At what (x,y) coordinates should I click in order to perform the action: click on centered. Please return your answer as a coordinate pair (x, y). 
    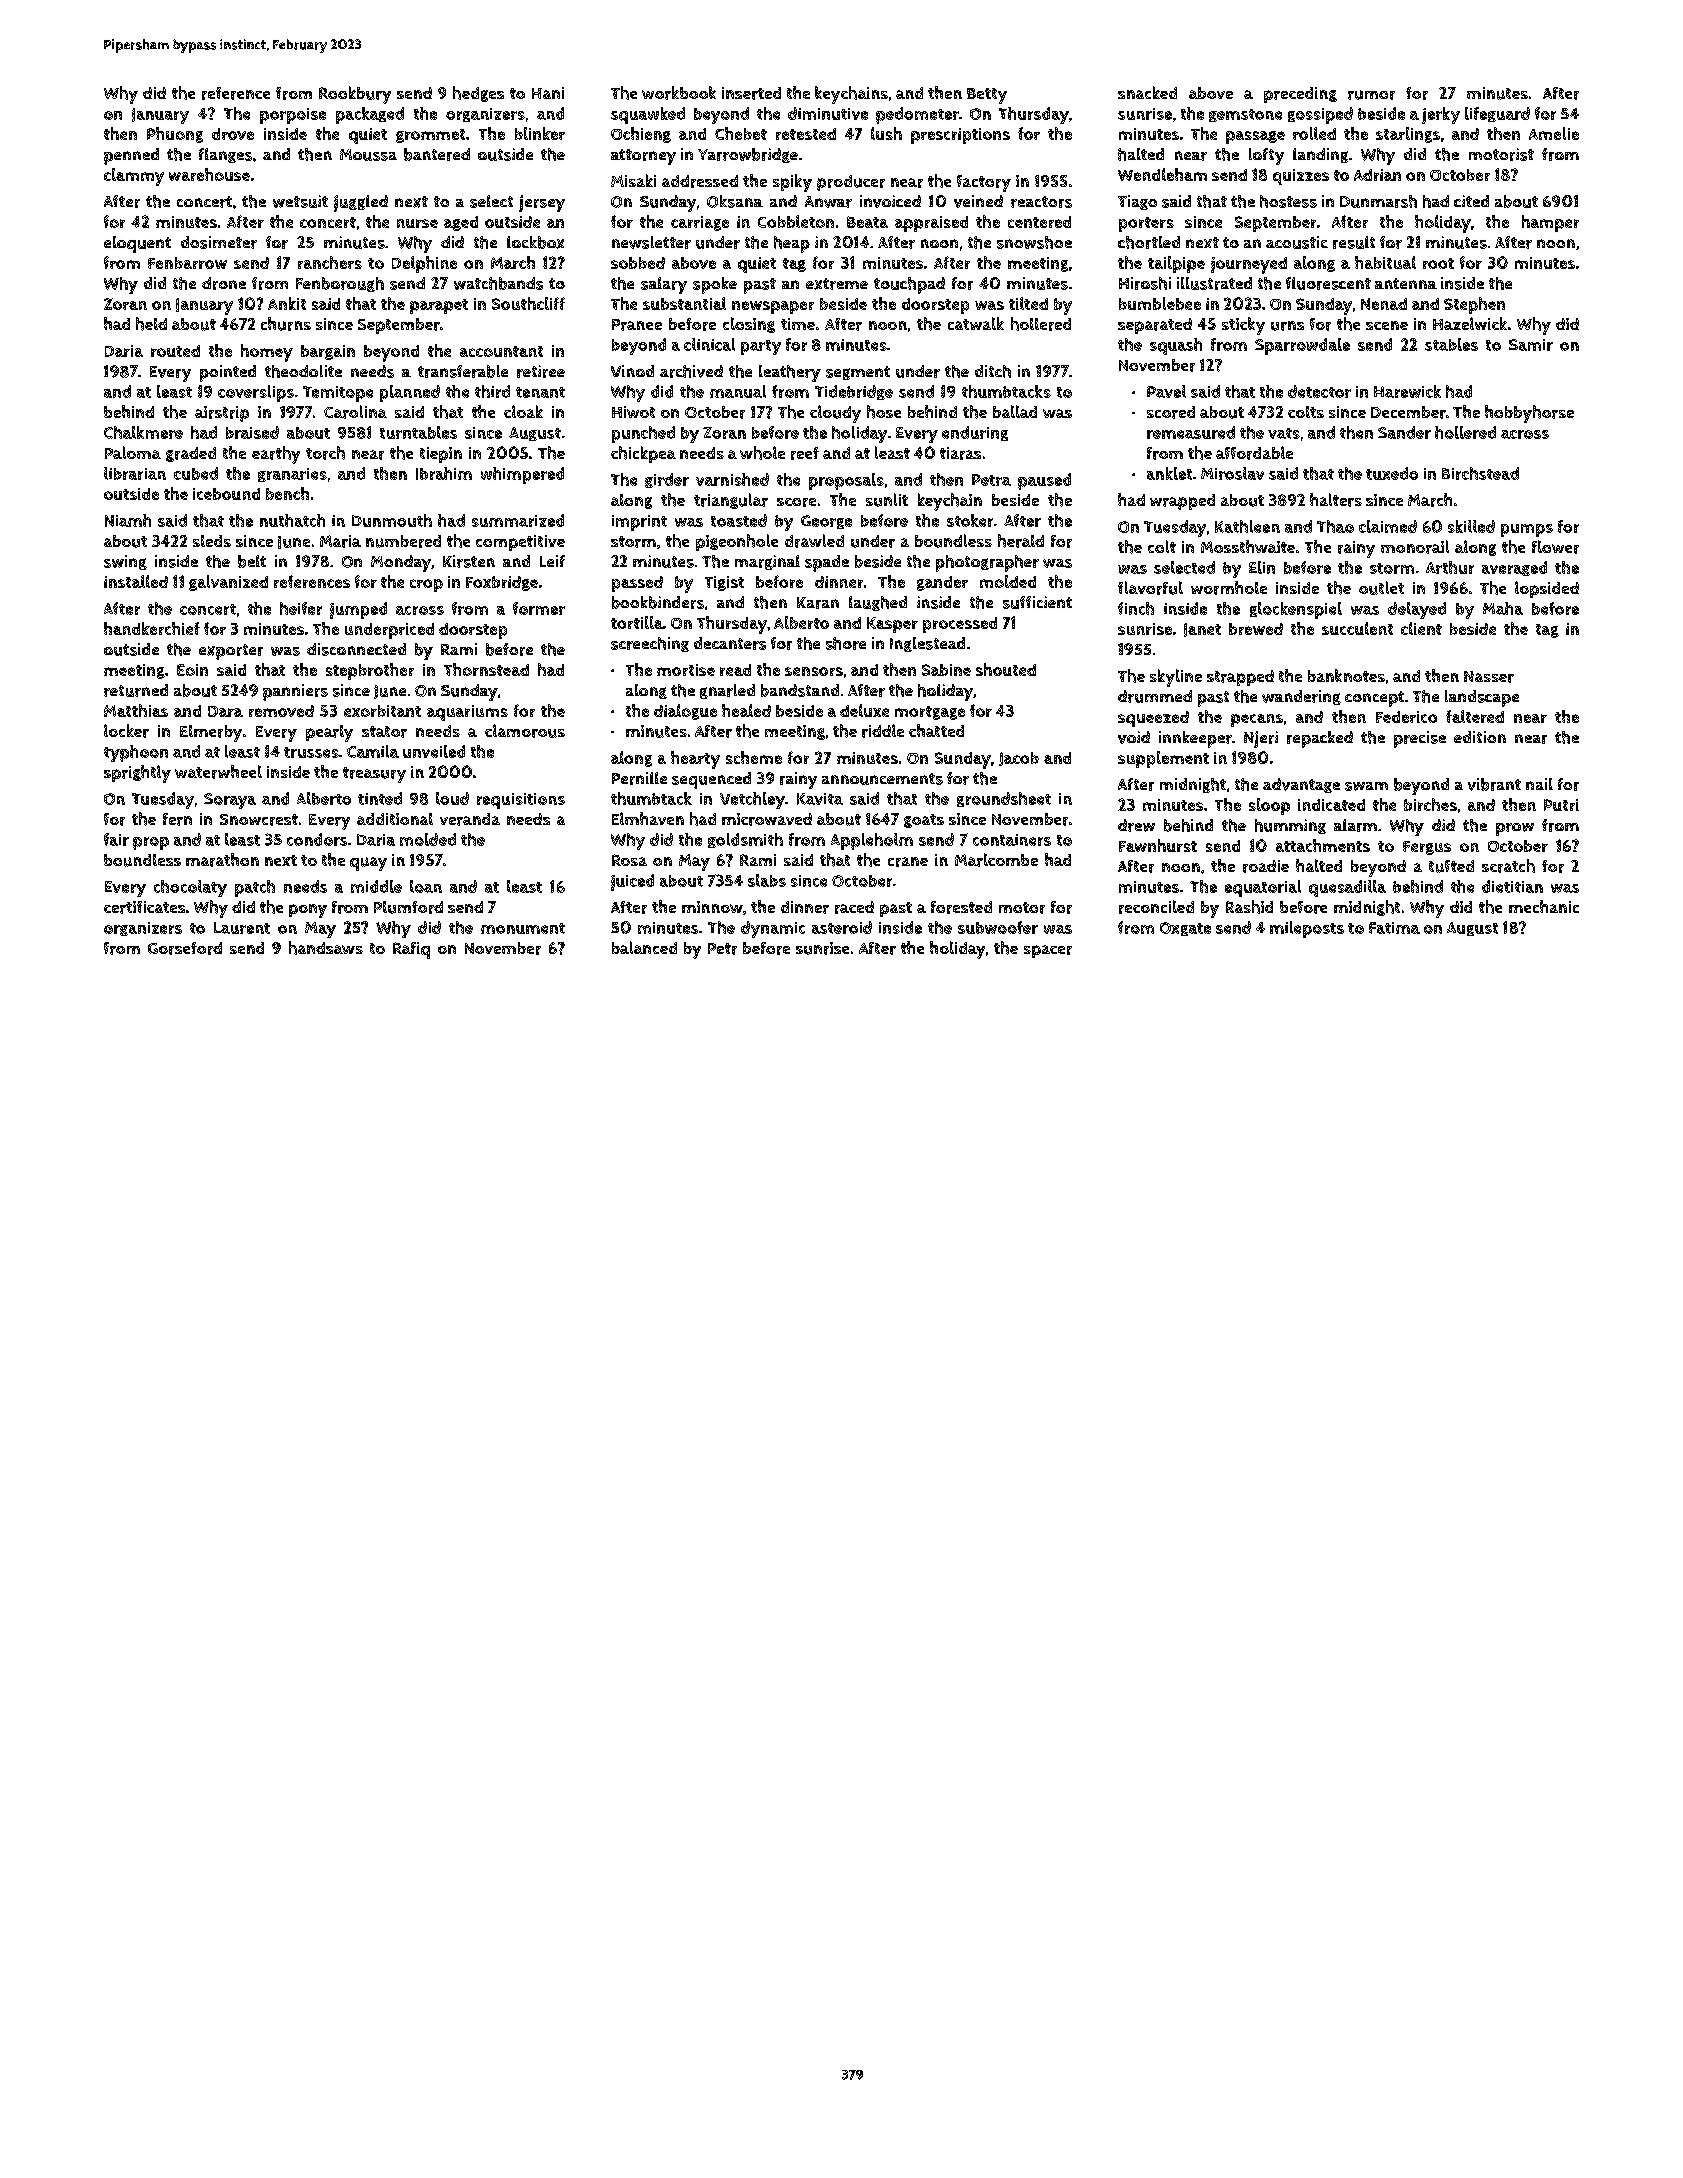
    Looking at the image, I should click on (1039, 222).
